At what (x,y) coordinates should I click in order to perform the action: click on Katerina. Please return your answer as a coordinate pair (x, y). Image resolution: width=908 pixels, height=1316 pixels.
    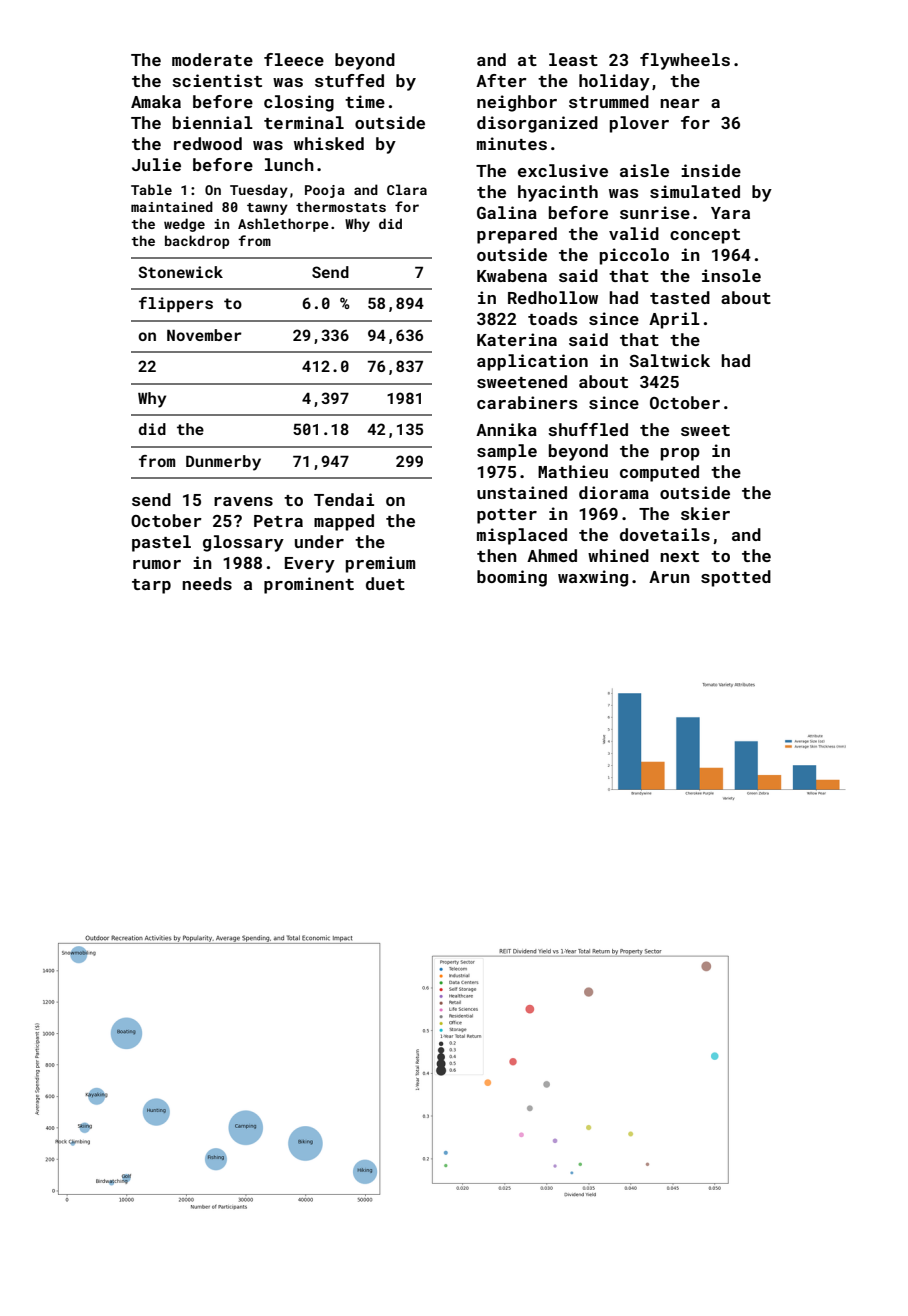
    Looking at the image, I should click on (517, 339).
